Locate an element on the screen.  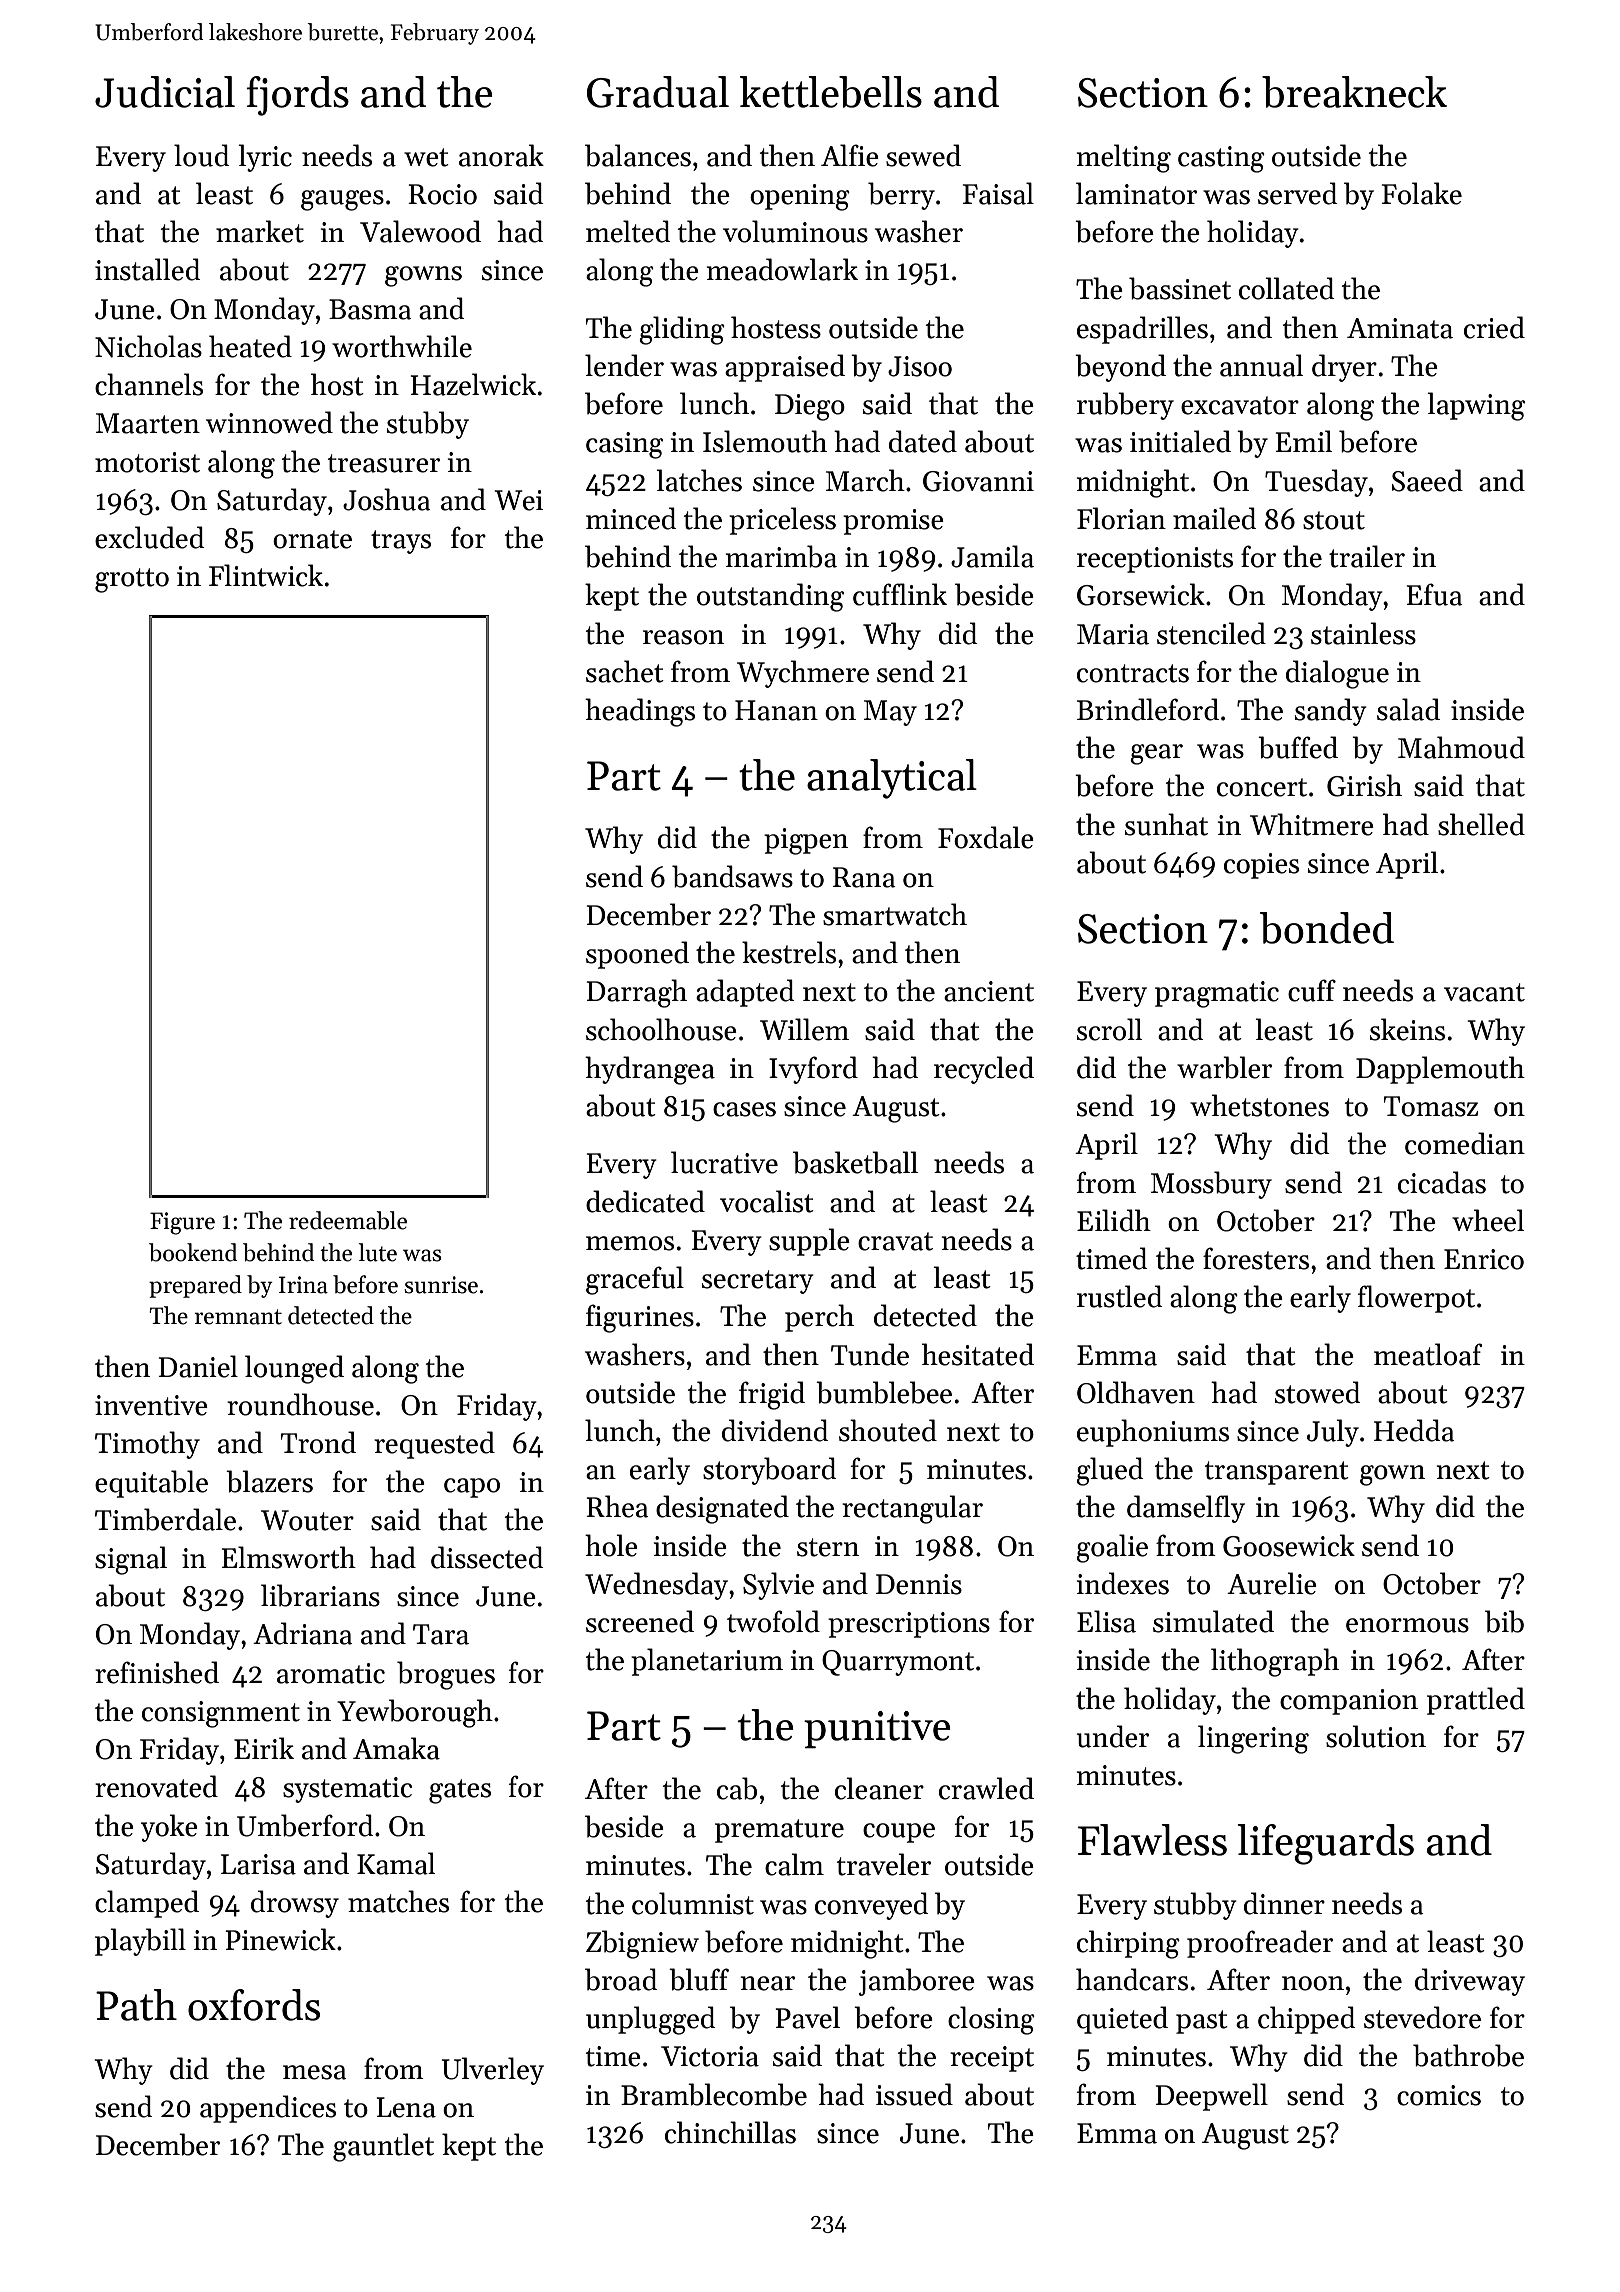
Efua is located at coordinates (1434, 594).
